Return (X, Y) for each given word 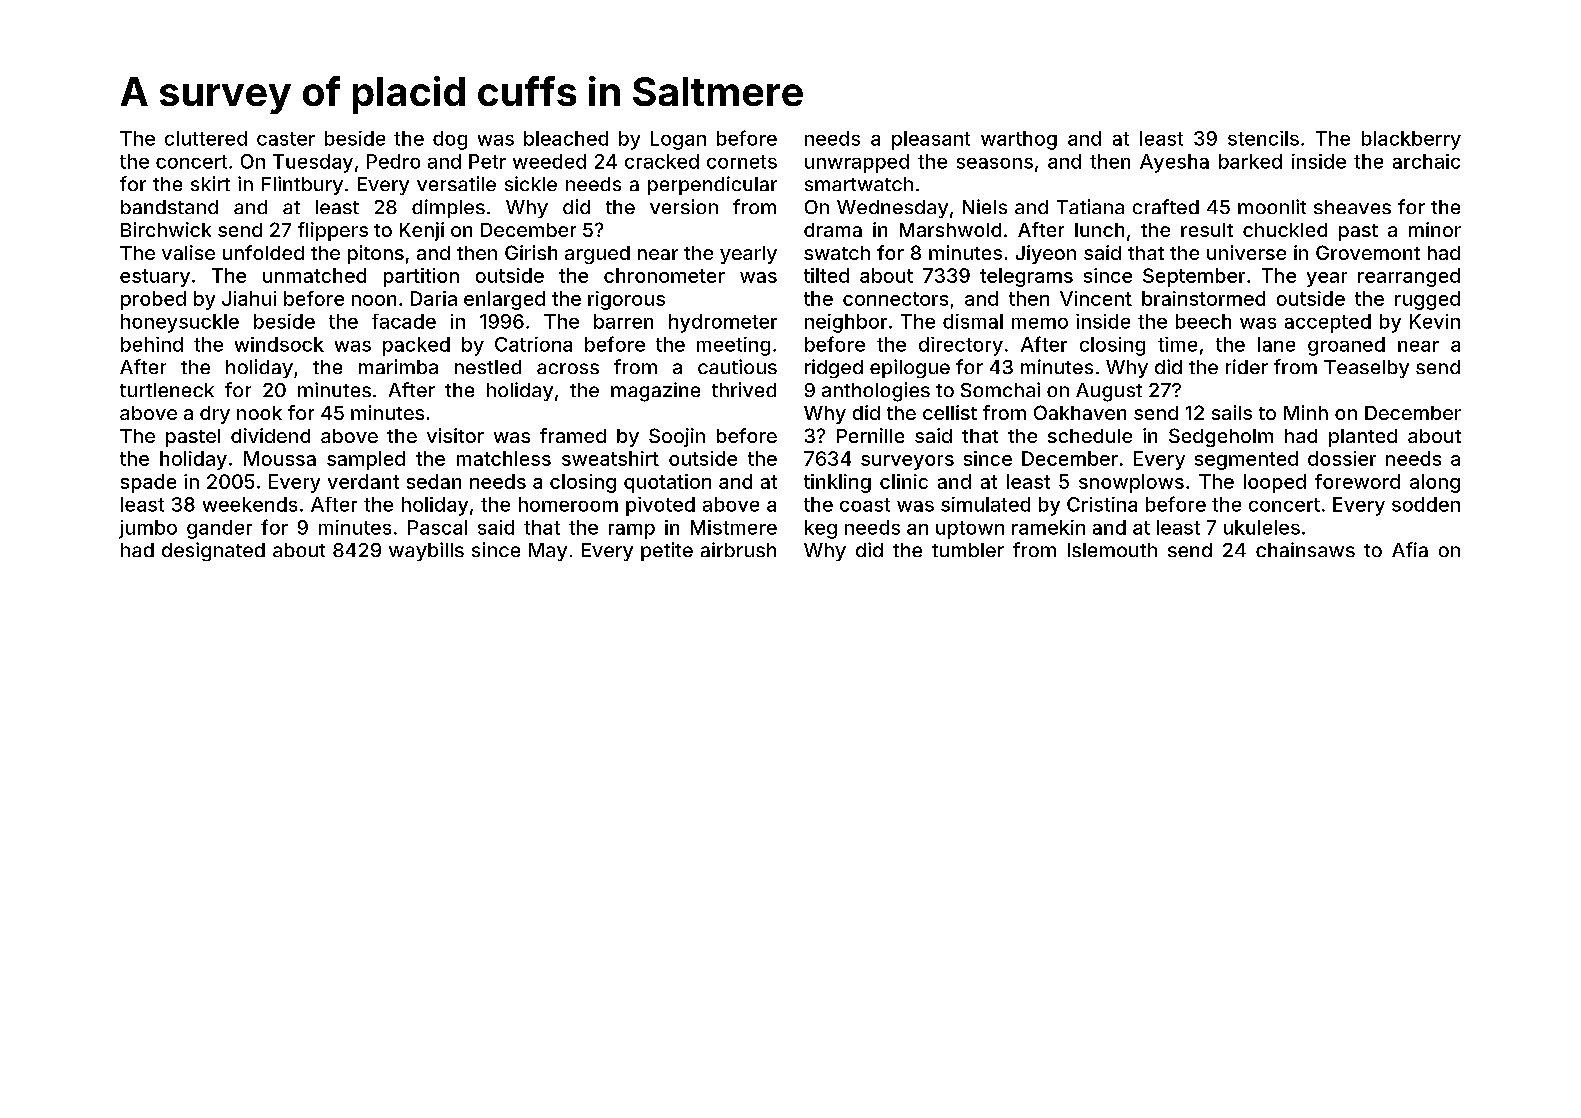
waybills (426, 551)
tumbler (968, 550)
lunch (1099, 230)
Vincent (1096, 298)
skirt (210, 183)
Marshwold (950, 230)
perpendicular (712, 185)
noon (374, 300)
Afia (1410, 549)
